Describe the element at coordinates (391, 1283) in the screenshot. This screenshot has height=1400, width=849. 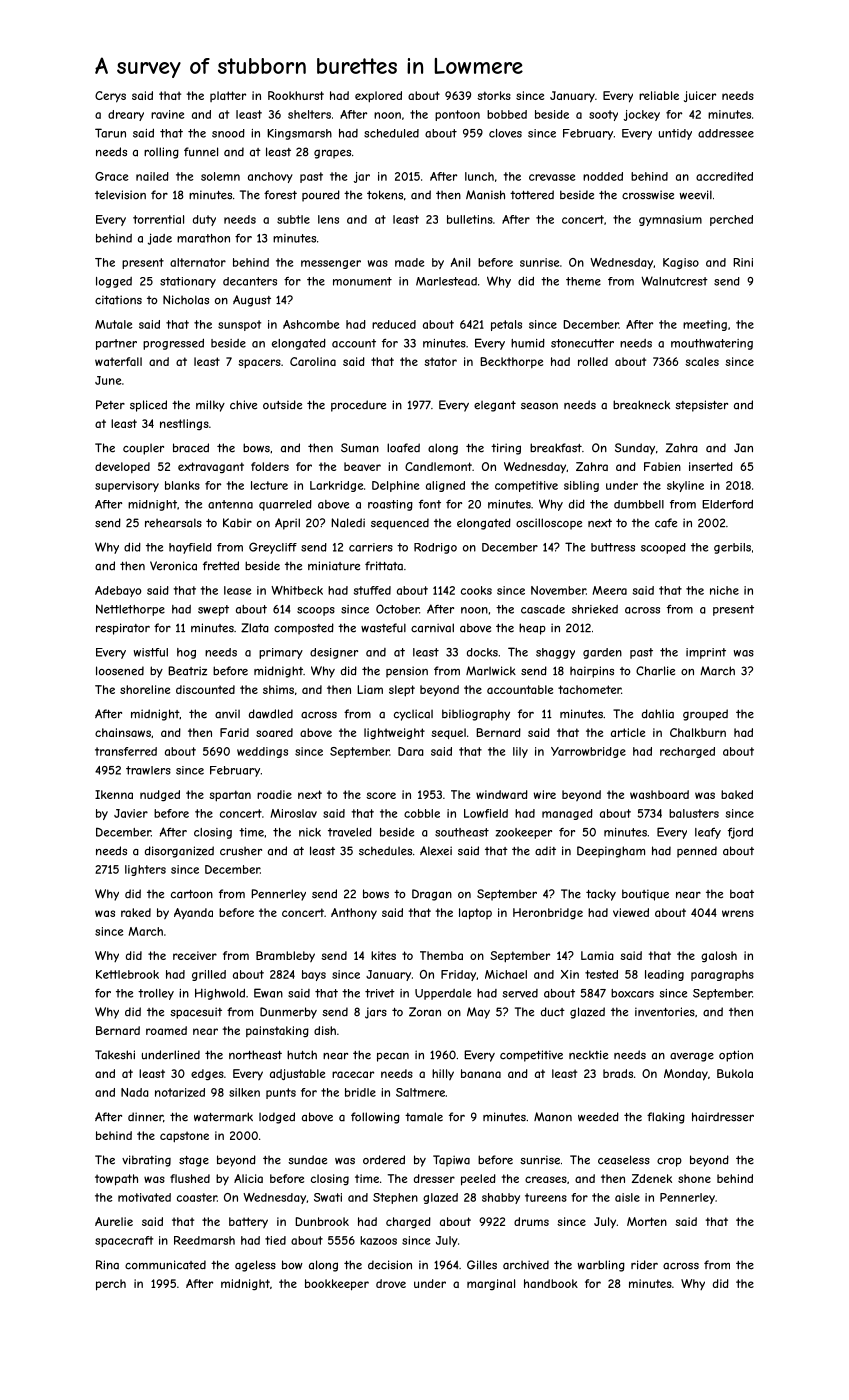
I see `drove` at that location.
